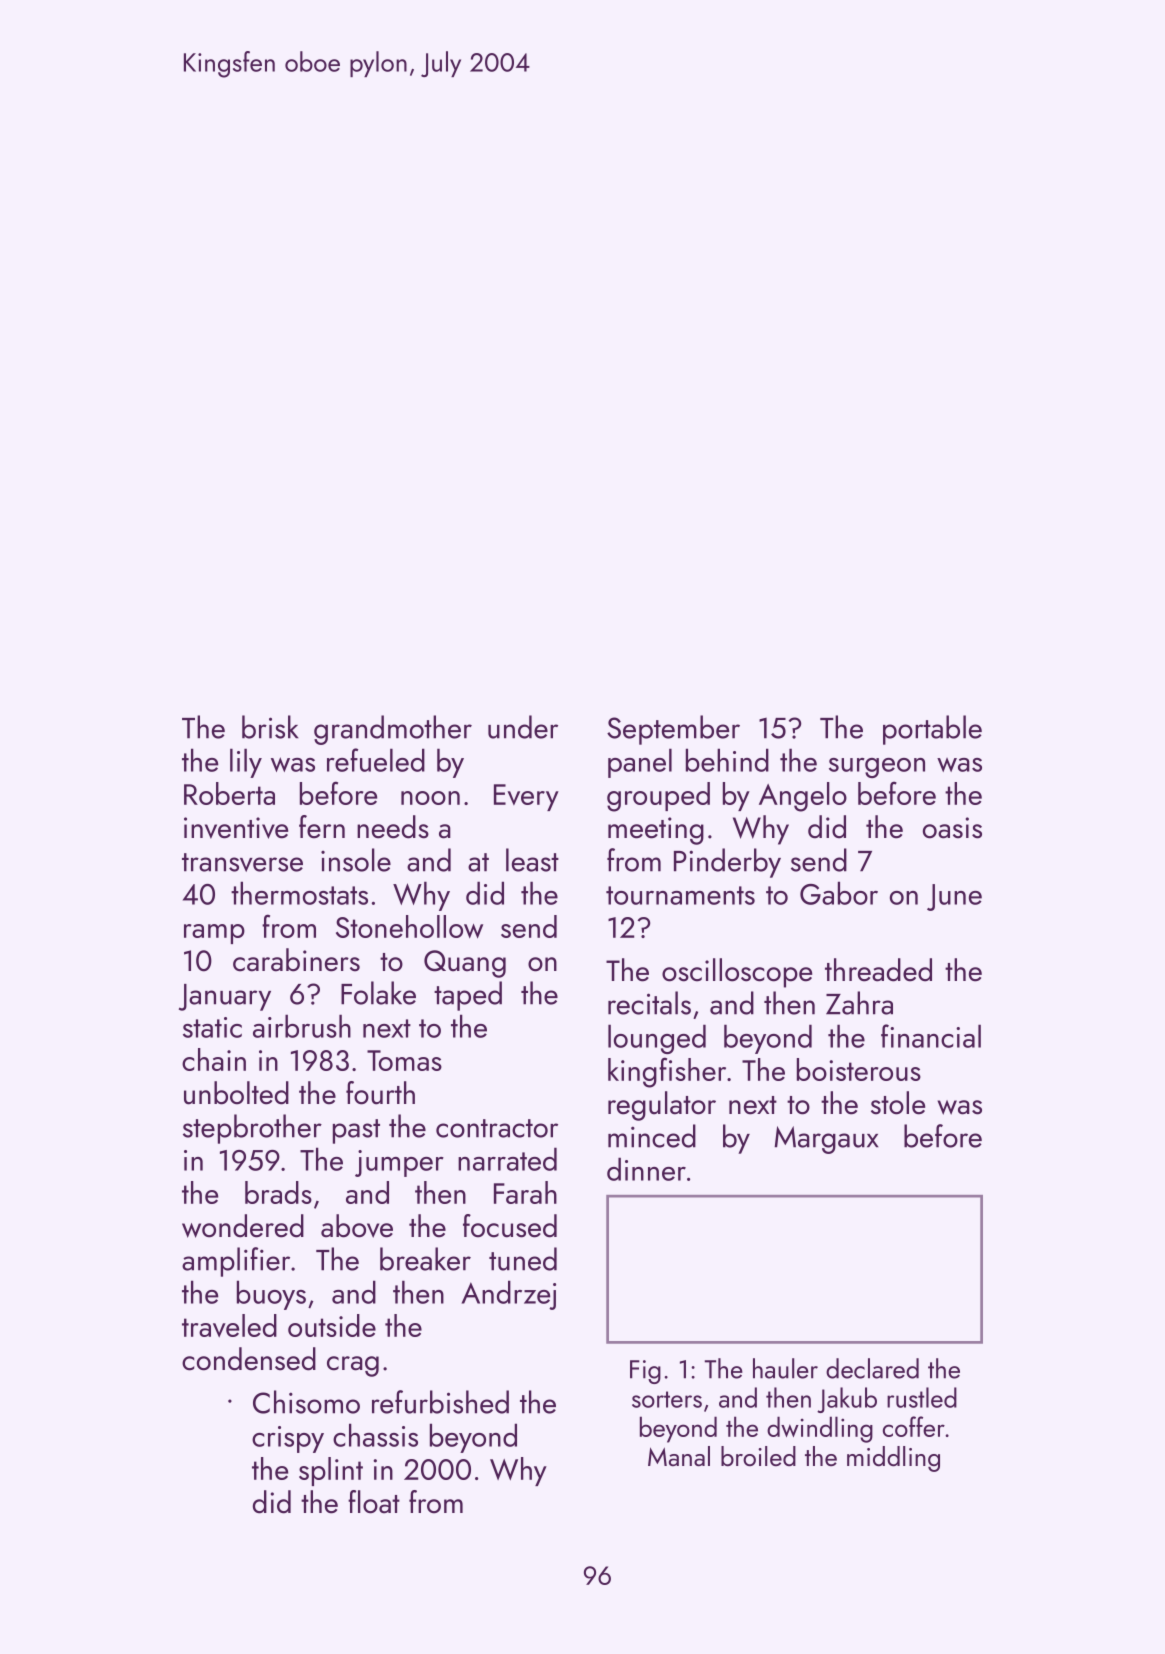 This page has height=1654, width=1165. What do you see at coordinates (839, 893) in the page?
I see `Gabor` at bounding box center [839, 893].
